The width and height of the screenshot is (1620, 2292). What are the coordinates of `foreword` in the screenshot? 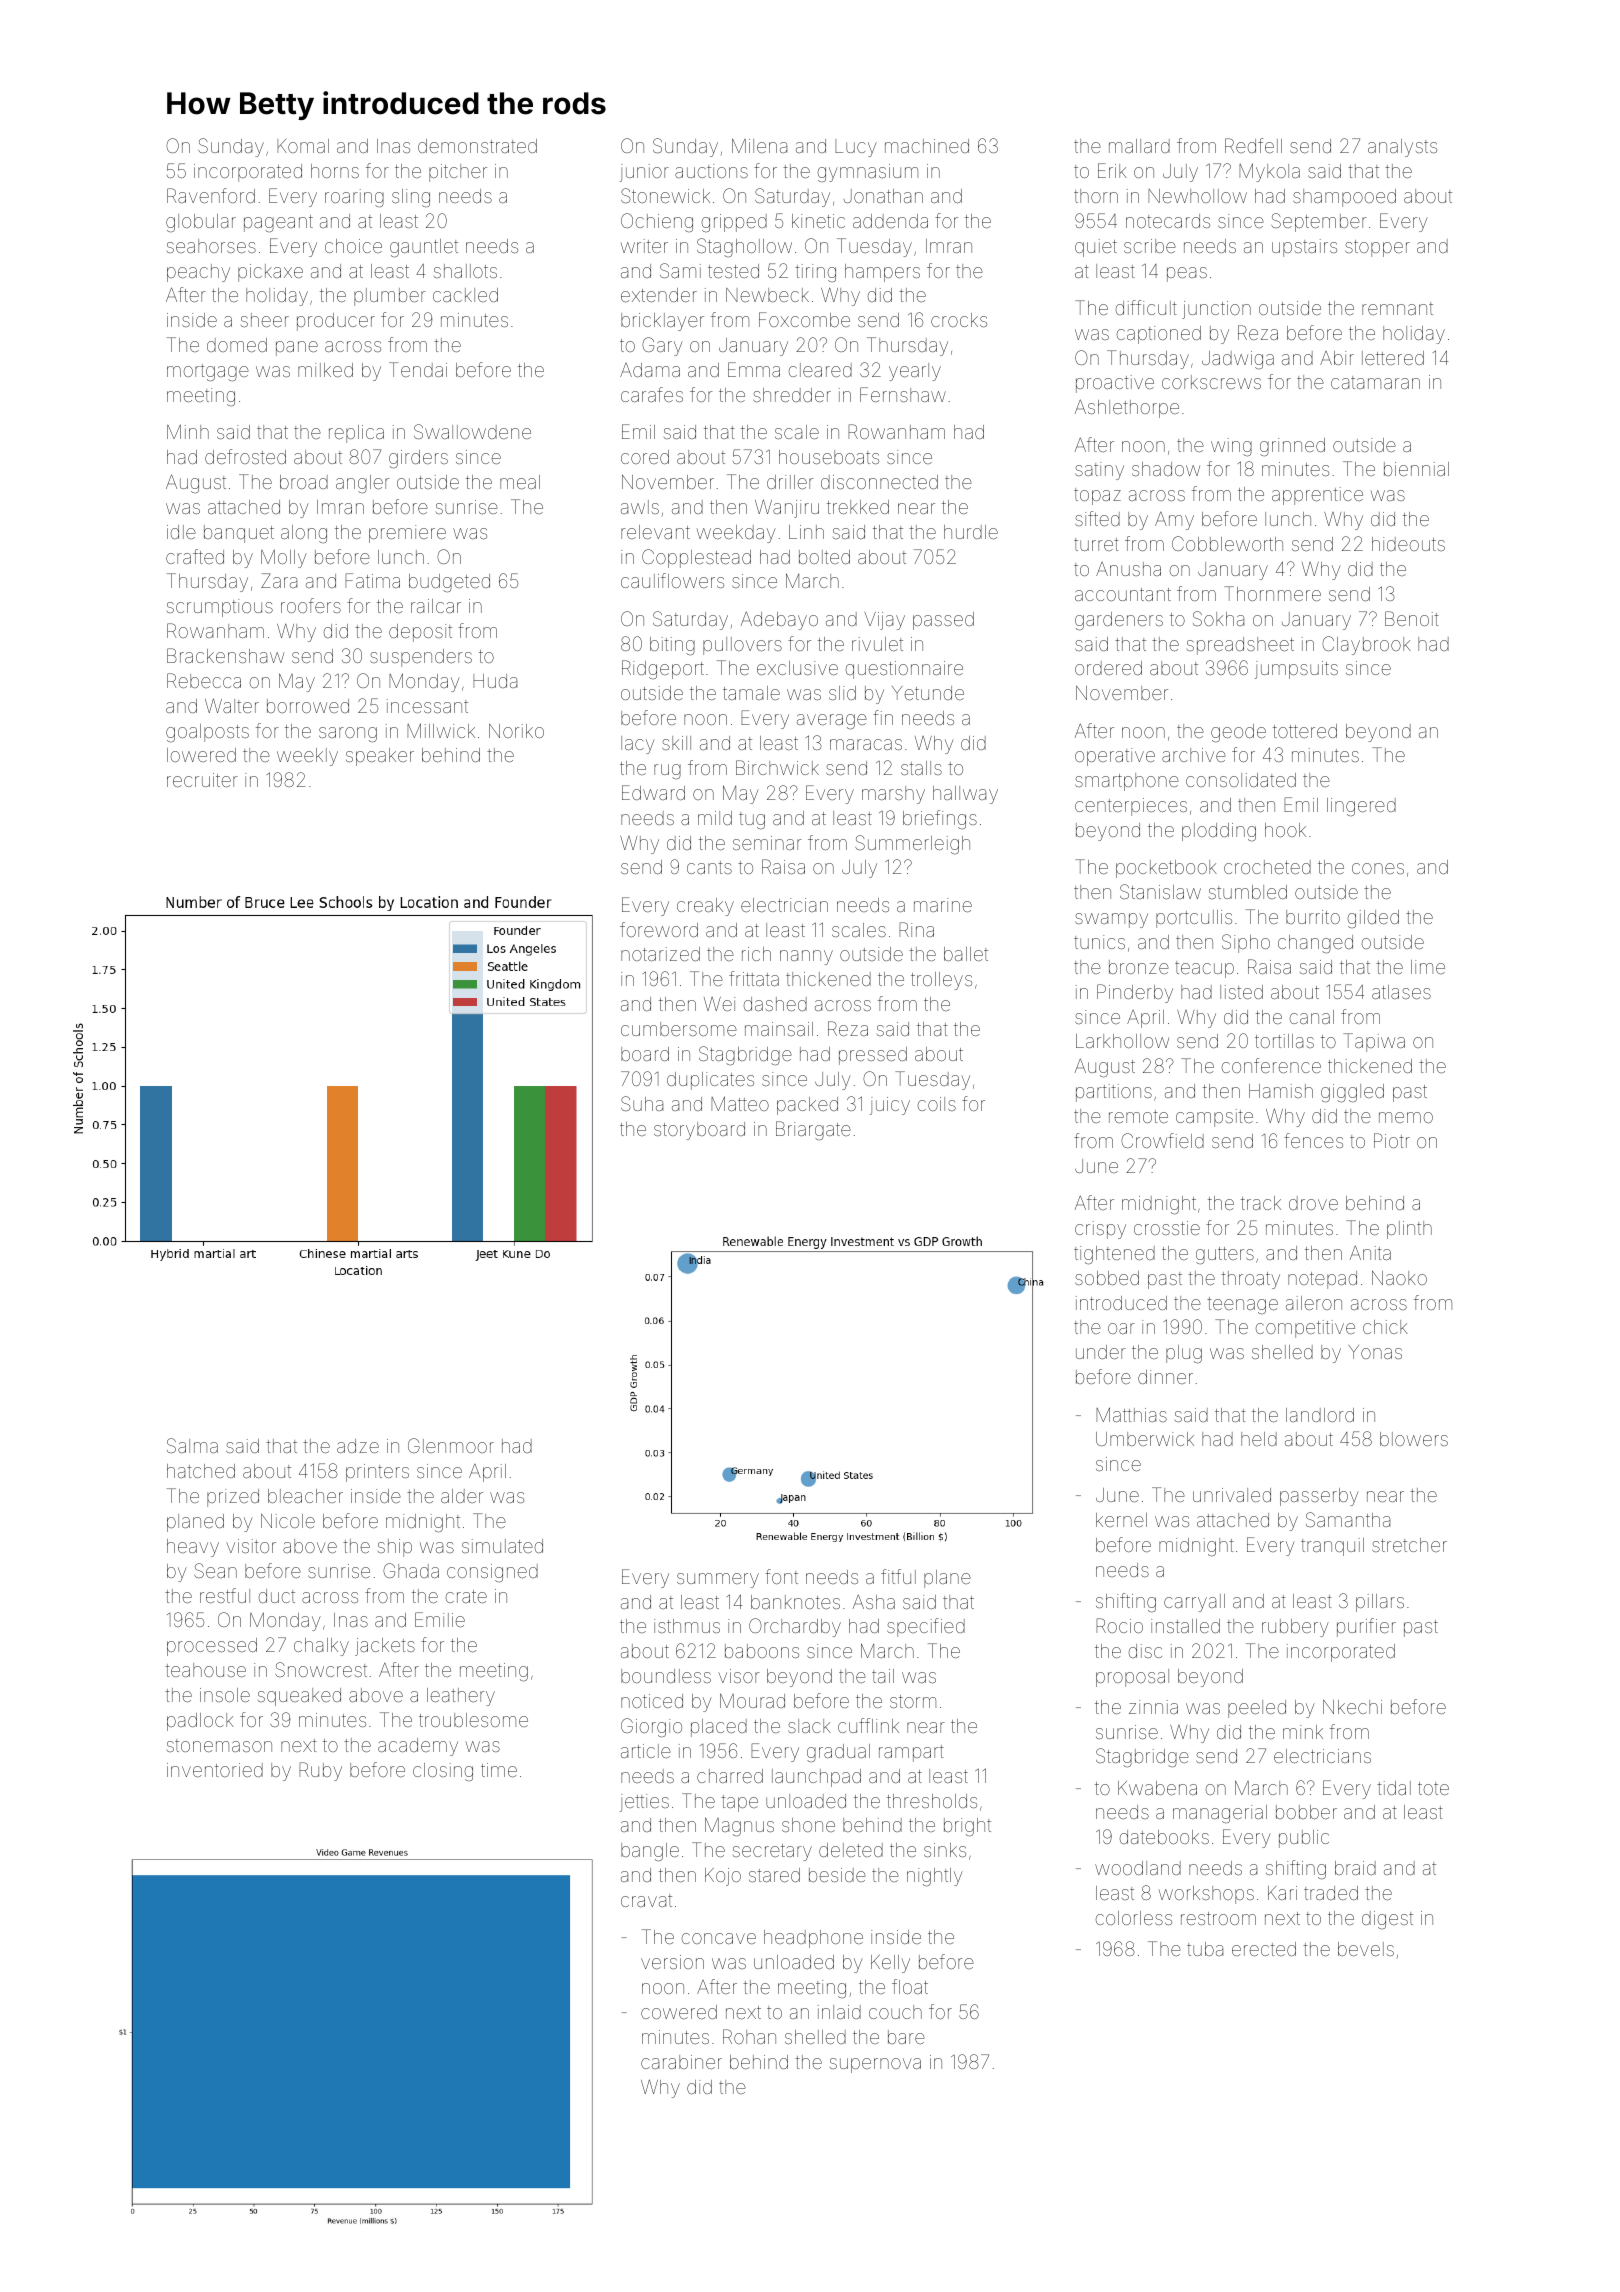 It's located at (659, 929).
